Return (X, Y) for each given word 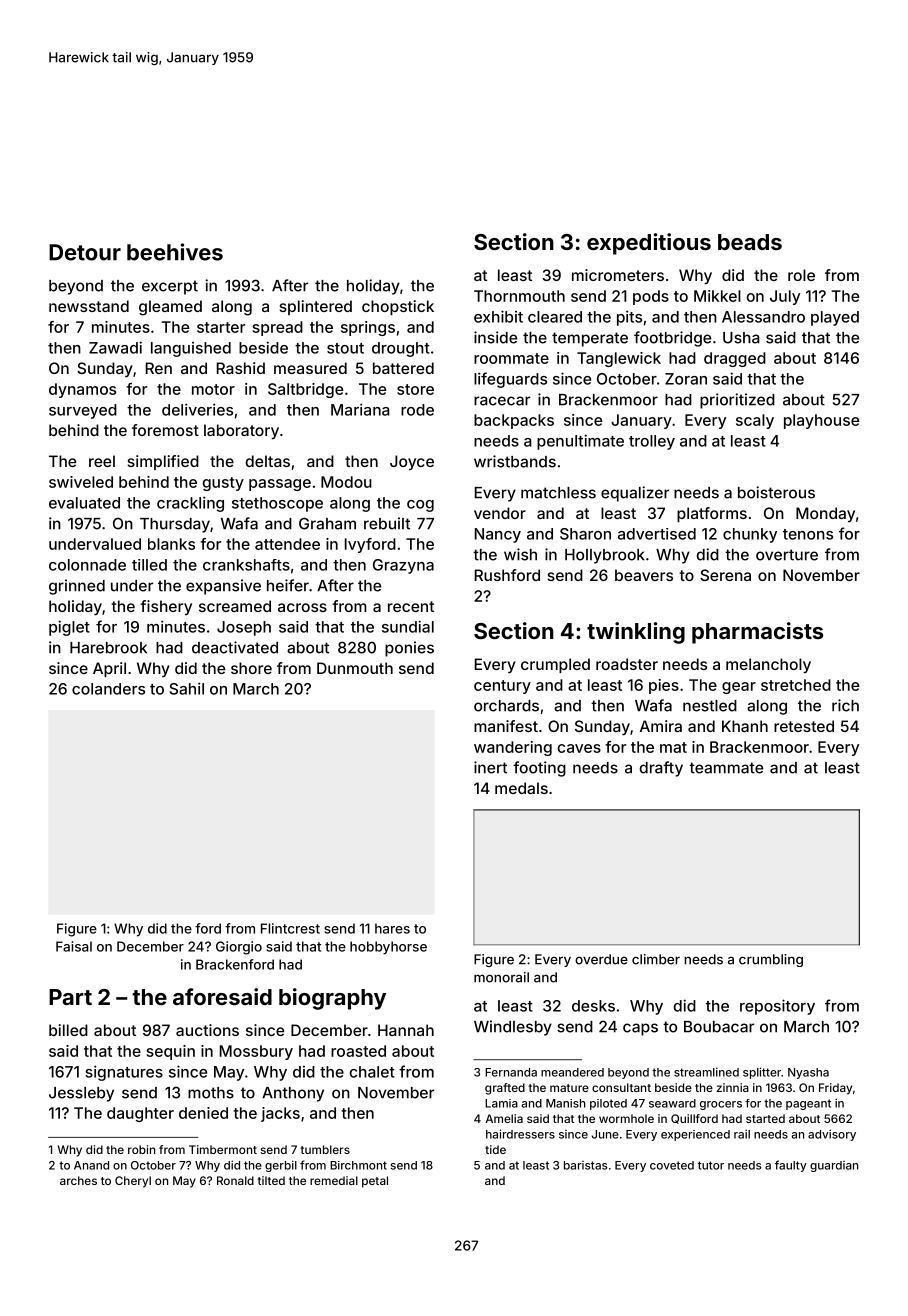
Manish (565, 1103)
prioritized (737, 401)
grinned (77, 587)
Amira (661, 726)
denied (203, 1113)
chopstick (398, 307)
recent (411, 606)
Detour (85, 252)
